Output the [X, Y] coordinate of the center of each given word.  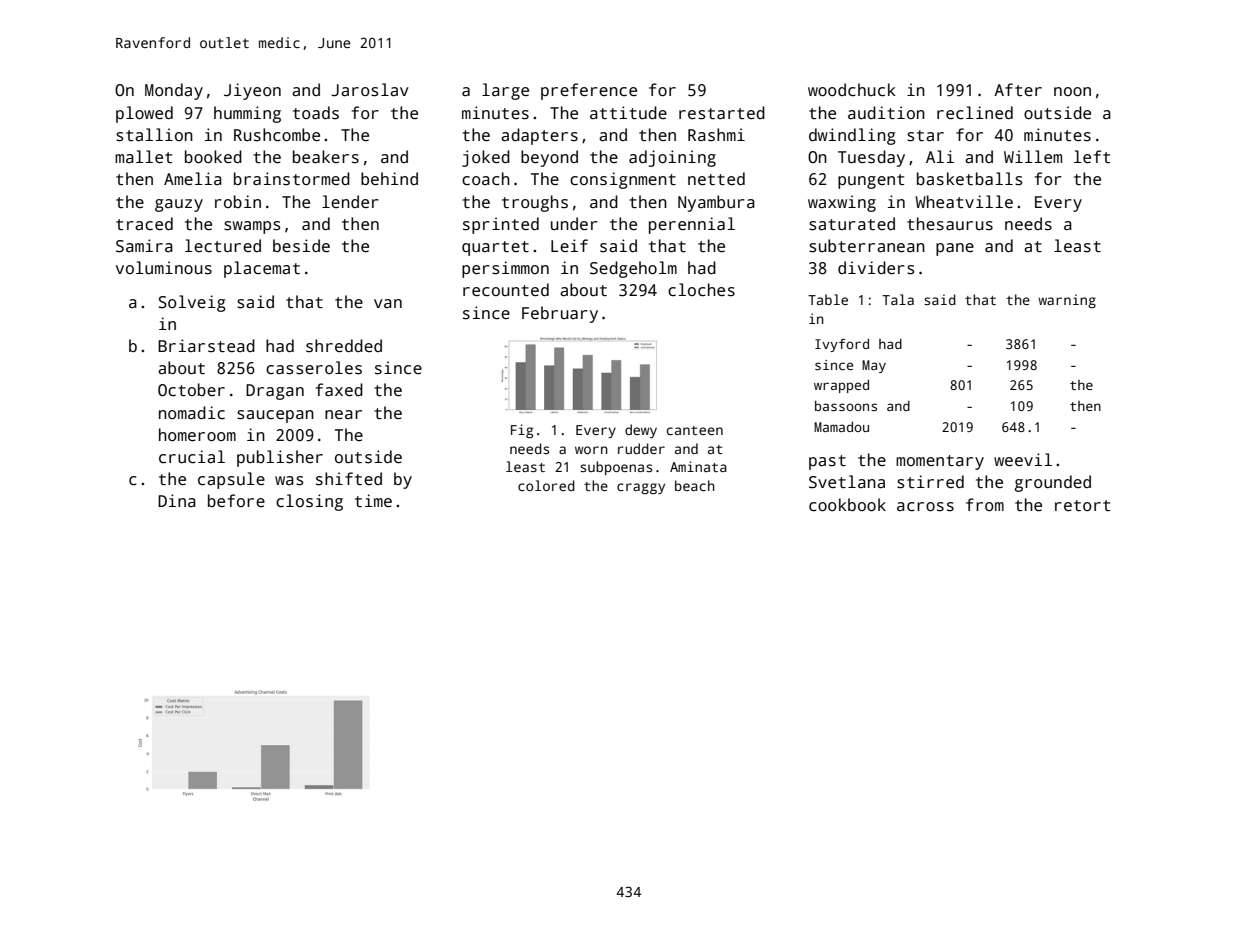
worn [591, 450]
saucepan [275, 416]
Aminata [698, 466]
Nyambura [716, 203]
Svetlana [847, 482]
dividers [876, 268]
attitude [628, 112]
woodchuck [852, 90]
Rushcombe [277, 135]
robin [238, 201]
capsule [231, 480]
